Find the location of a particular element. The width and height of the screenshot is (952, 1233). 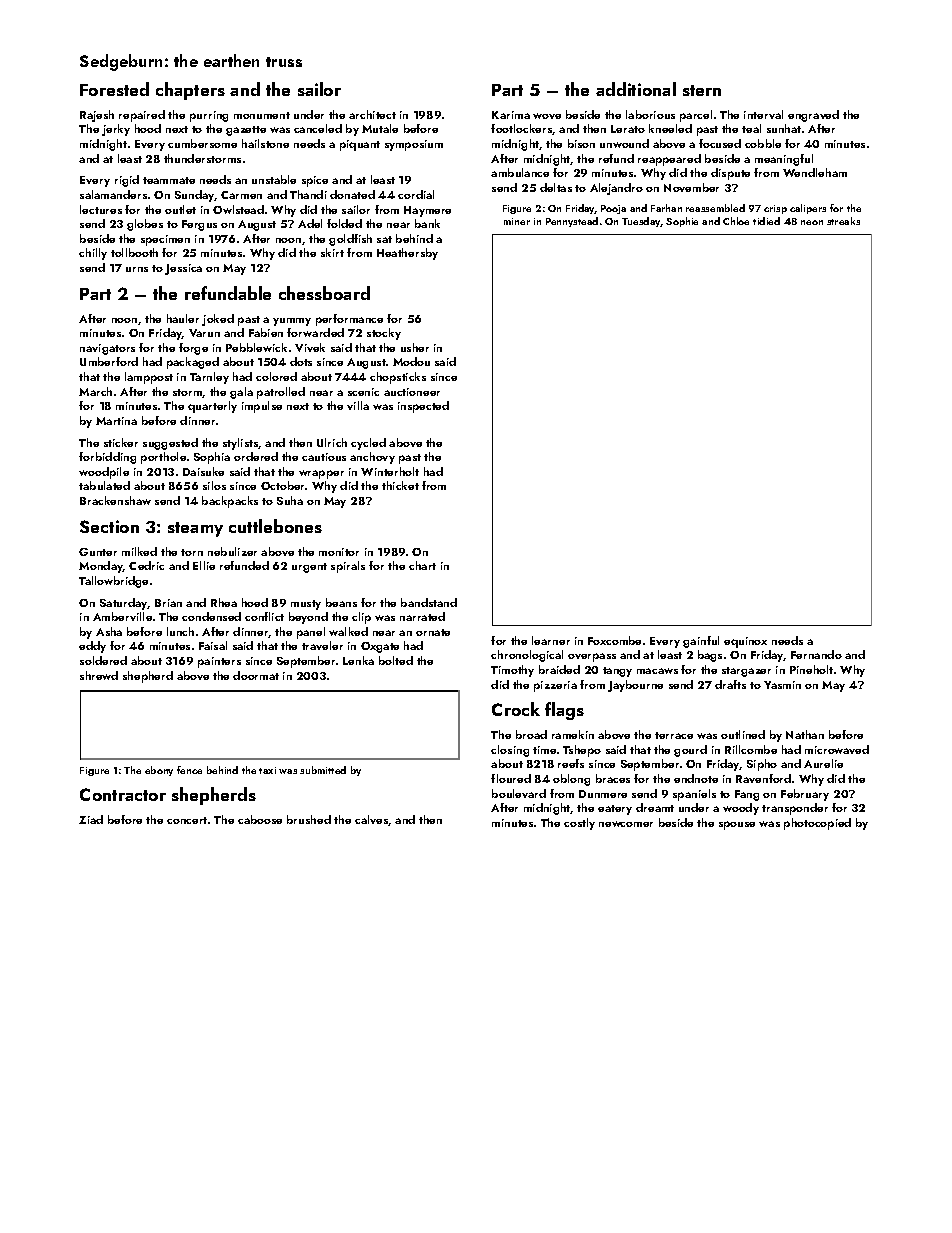

inspected is located at coordinates (423, 407).
